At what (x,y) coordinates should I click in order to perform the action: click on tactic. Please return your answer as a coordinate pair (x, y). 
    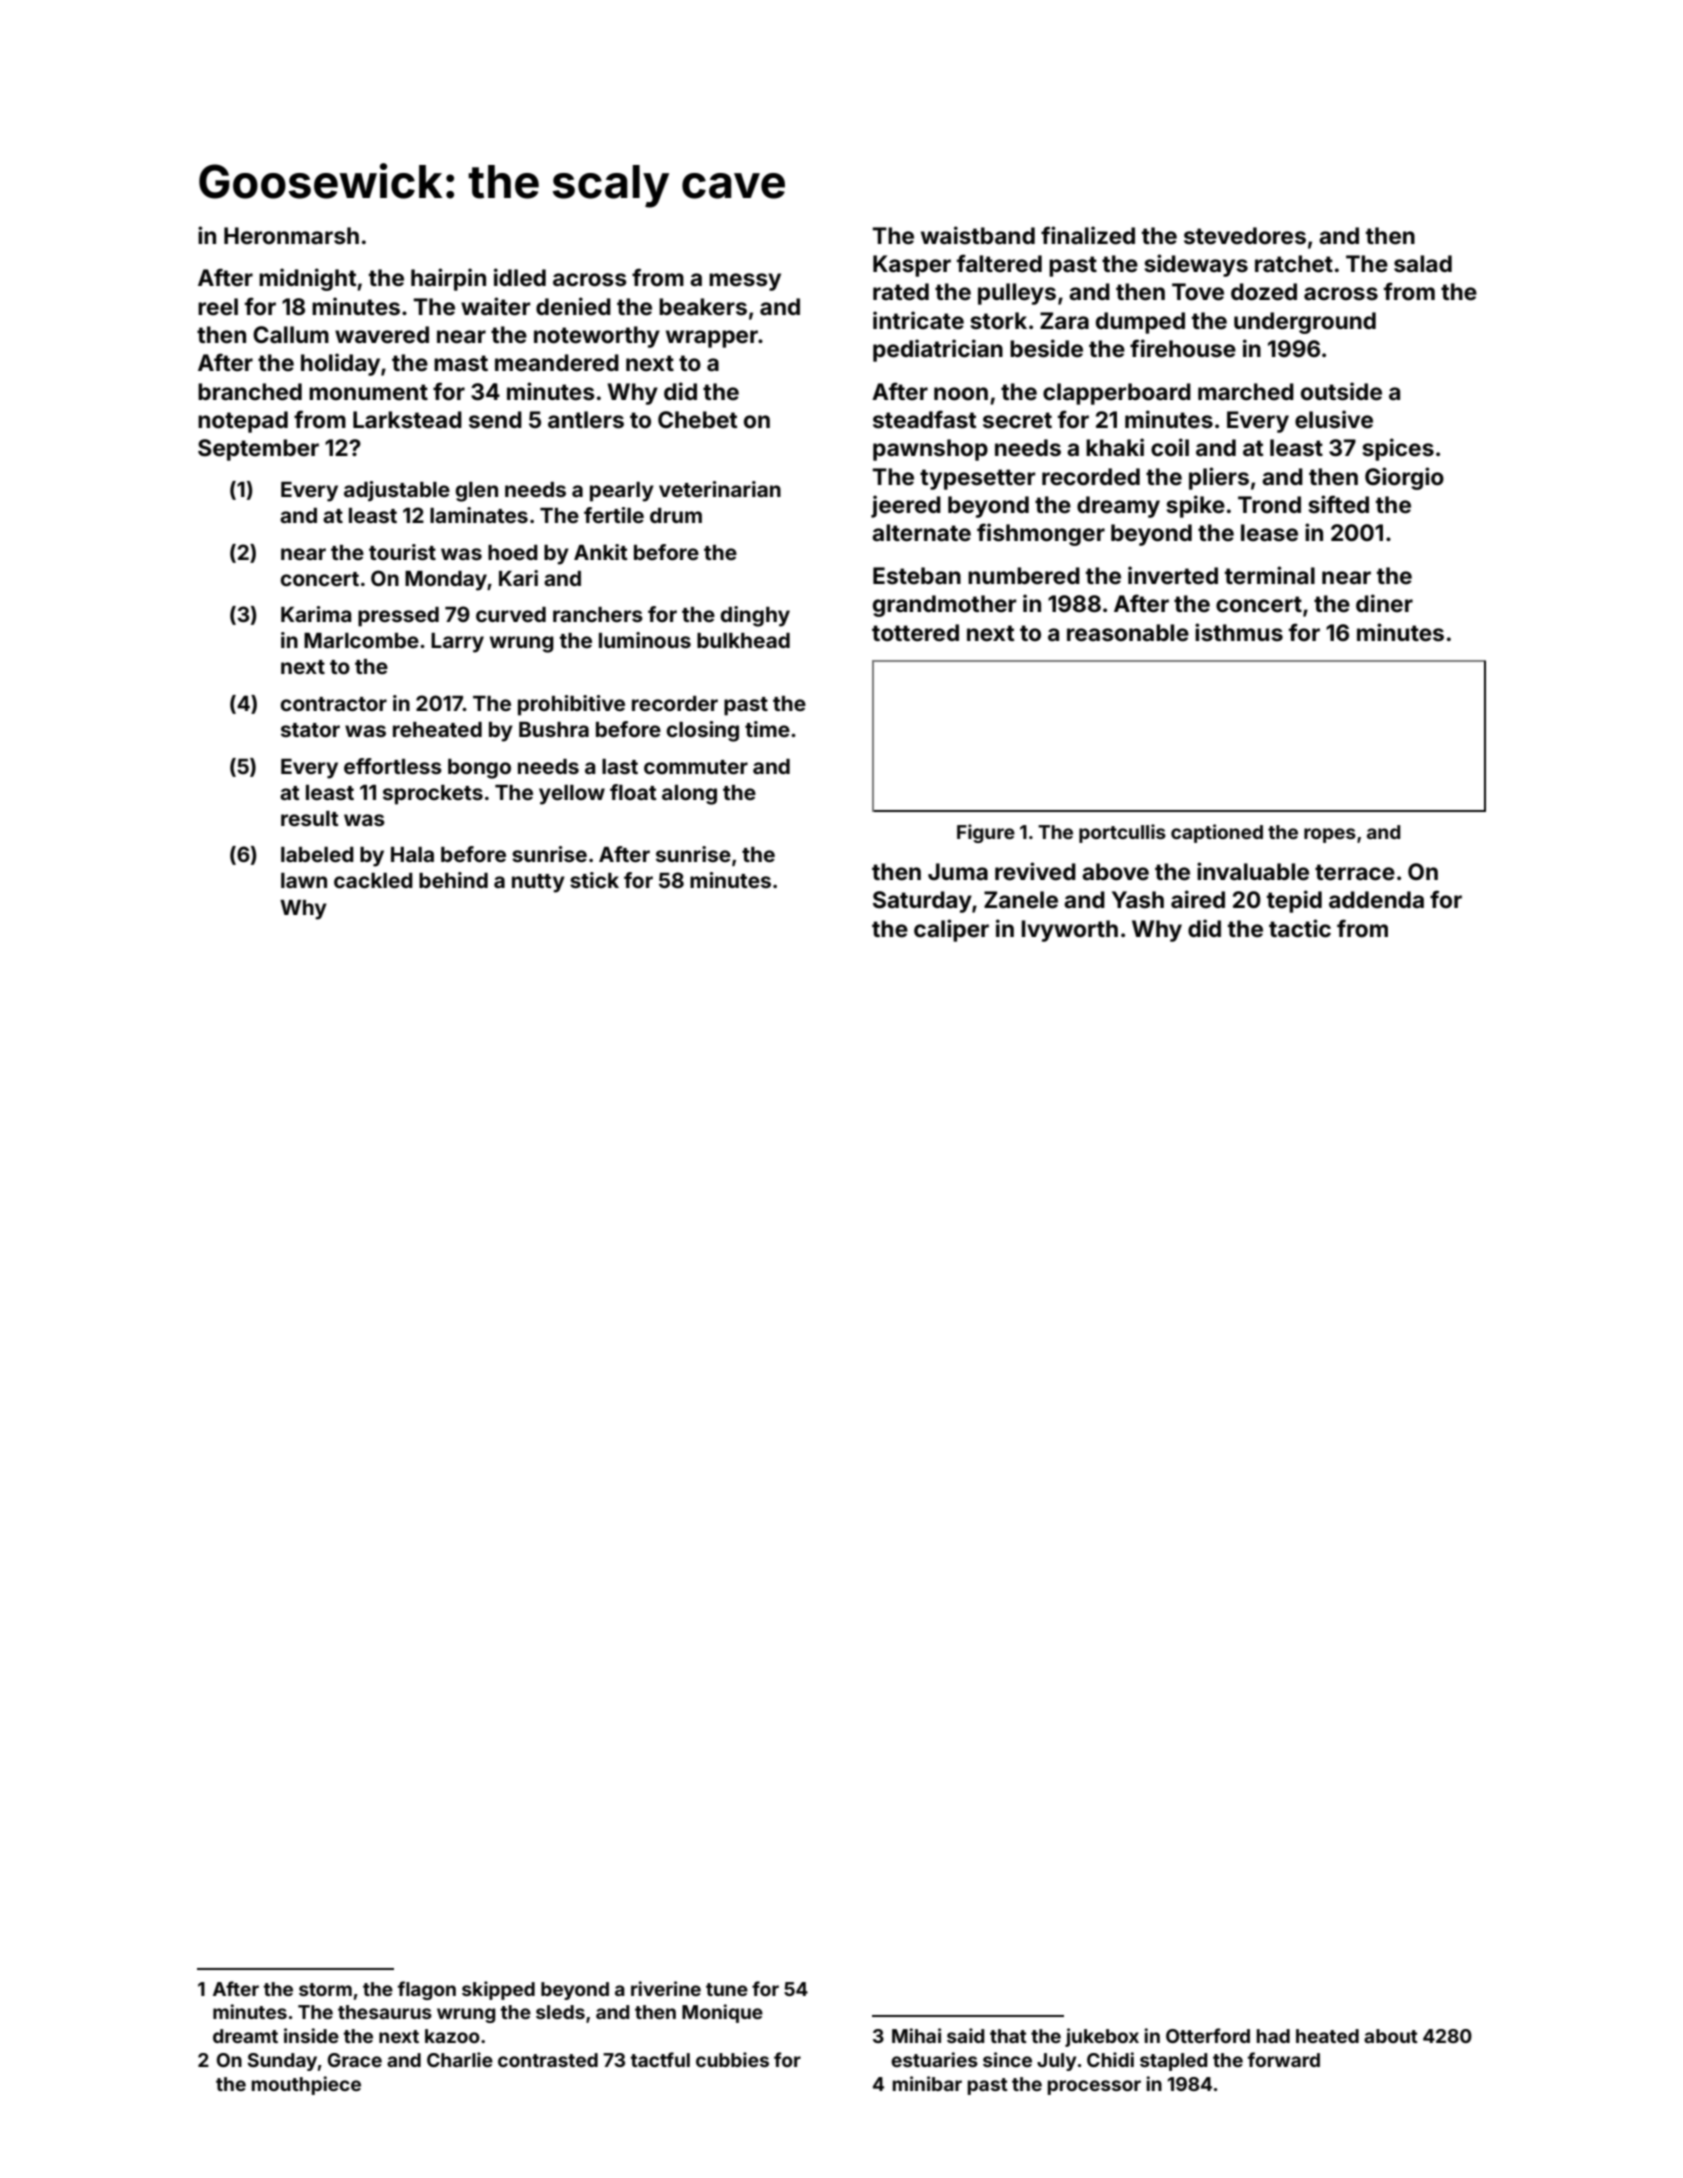
    Looking at the image, I should click on (1300, 928).
